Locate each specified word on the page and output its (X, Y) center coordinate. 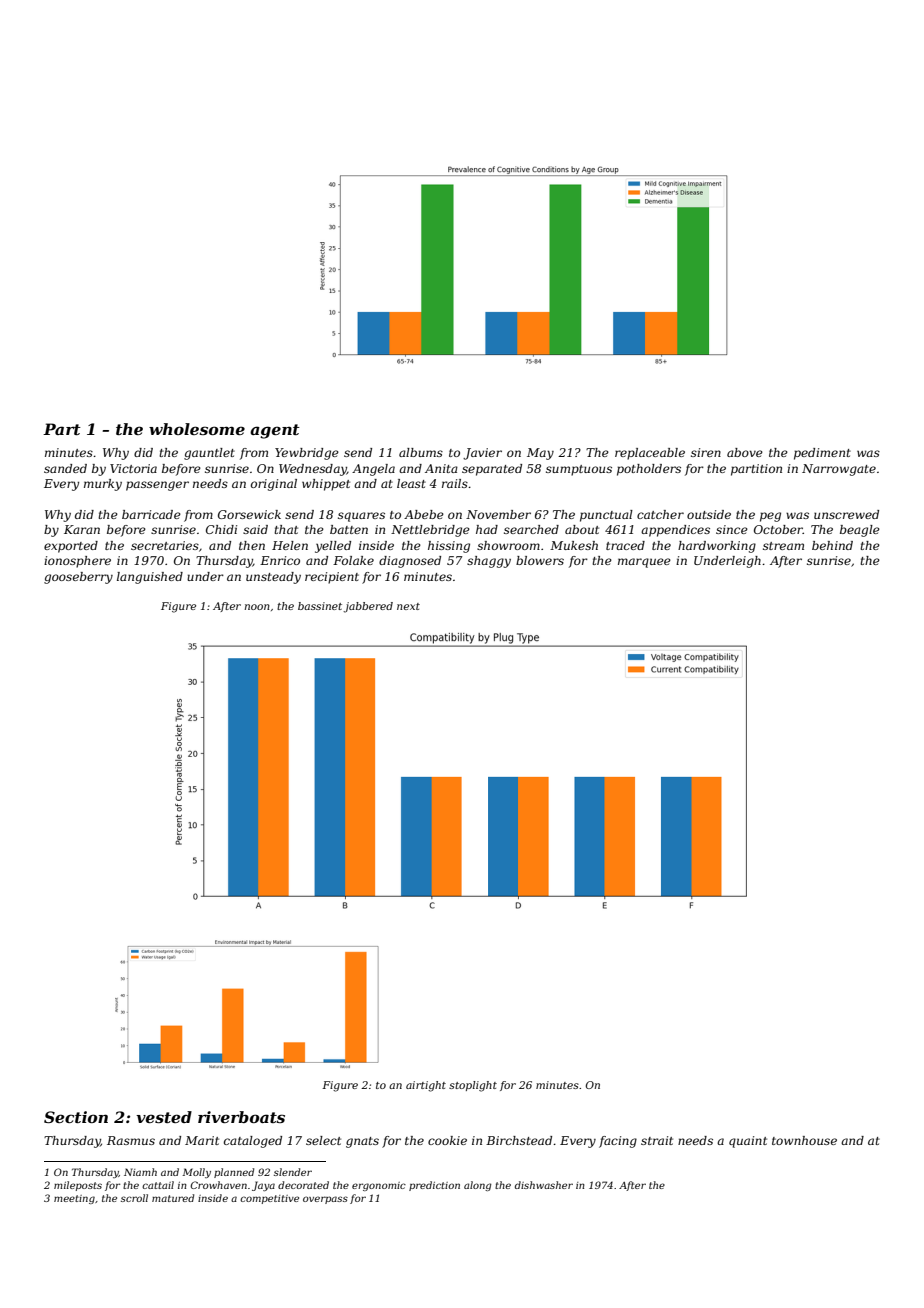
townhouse (804, 1140)
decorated (303, 1185)
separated (492, 470)
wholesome (197, 429)
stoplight (473, 1086)
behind (832, 545)
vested (164, 1117)
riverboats (241, 1117)
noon (257, 607)
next (408, 606)
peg (770, 517)
